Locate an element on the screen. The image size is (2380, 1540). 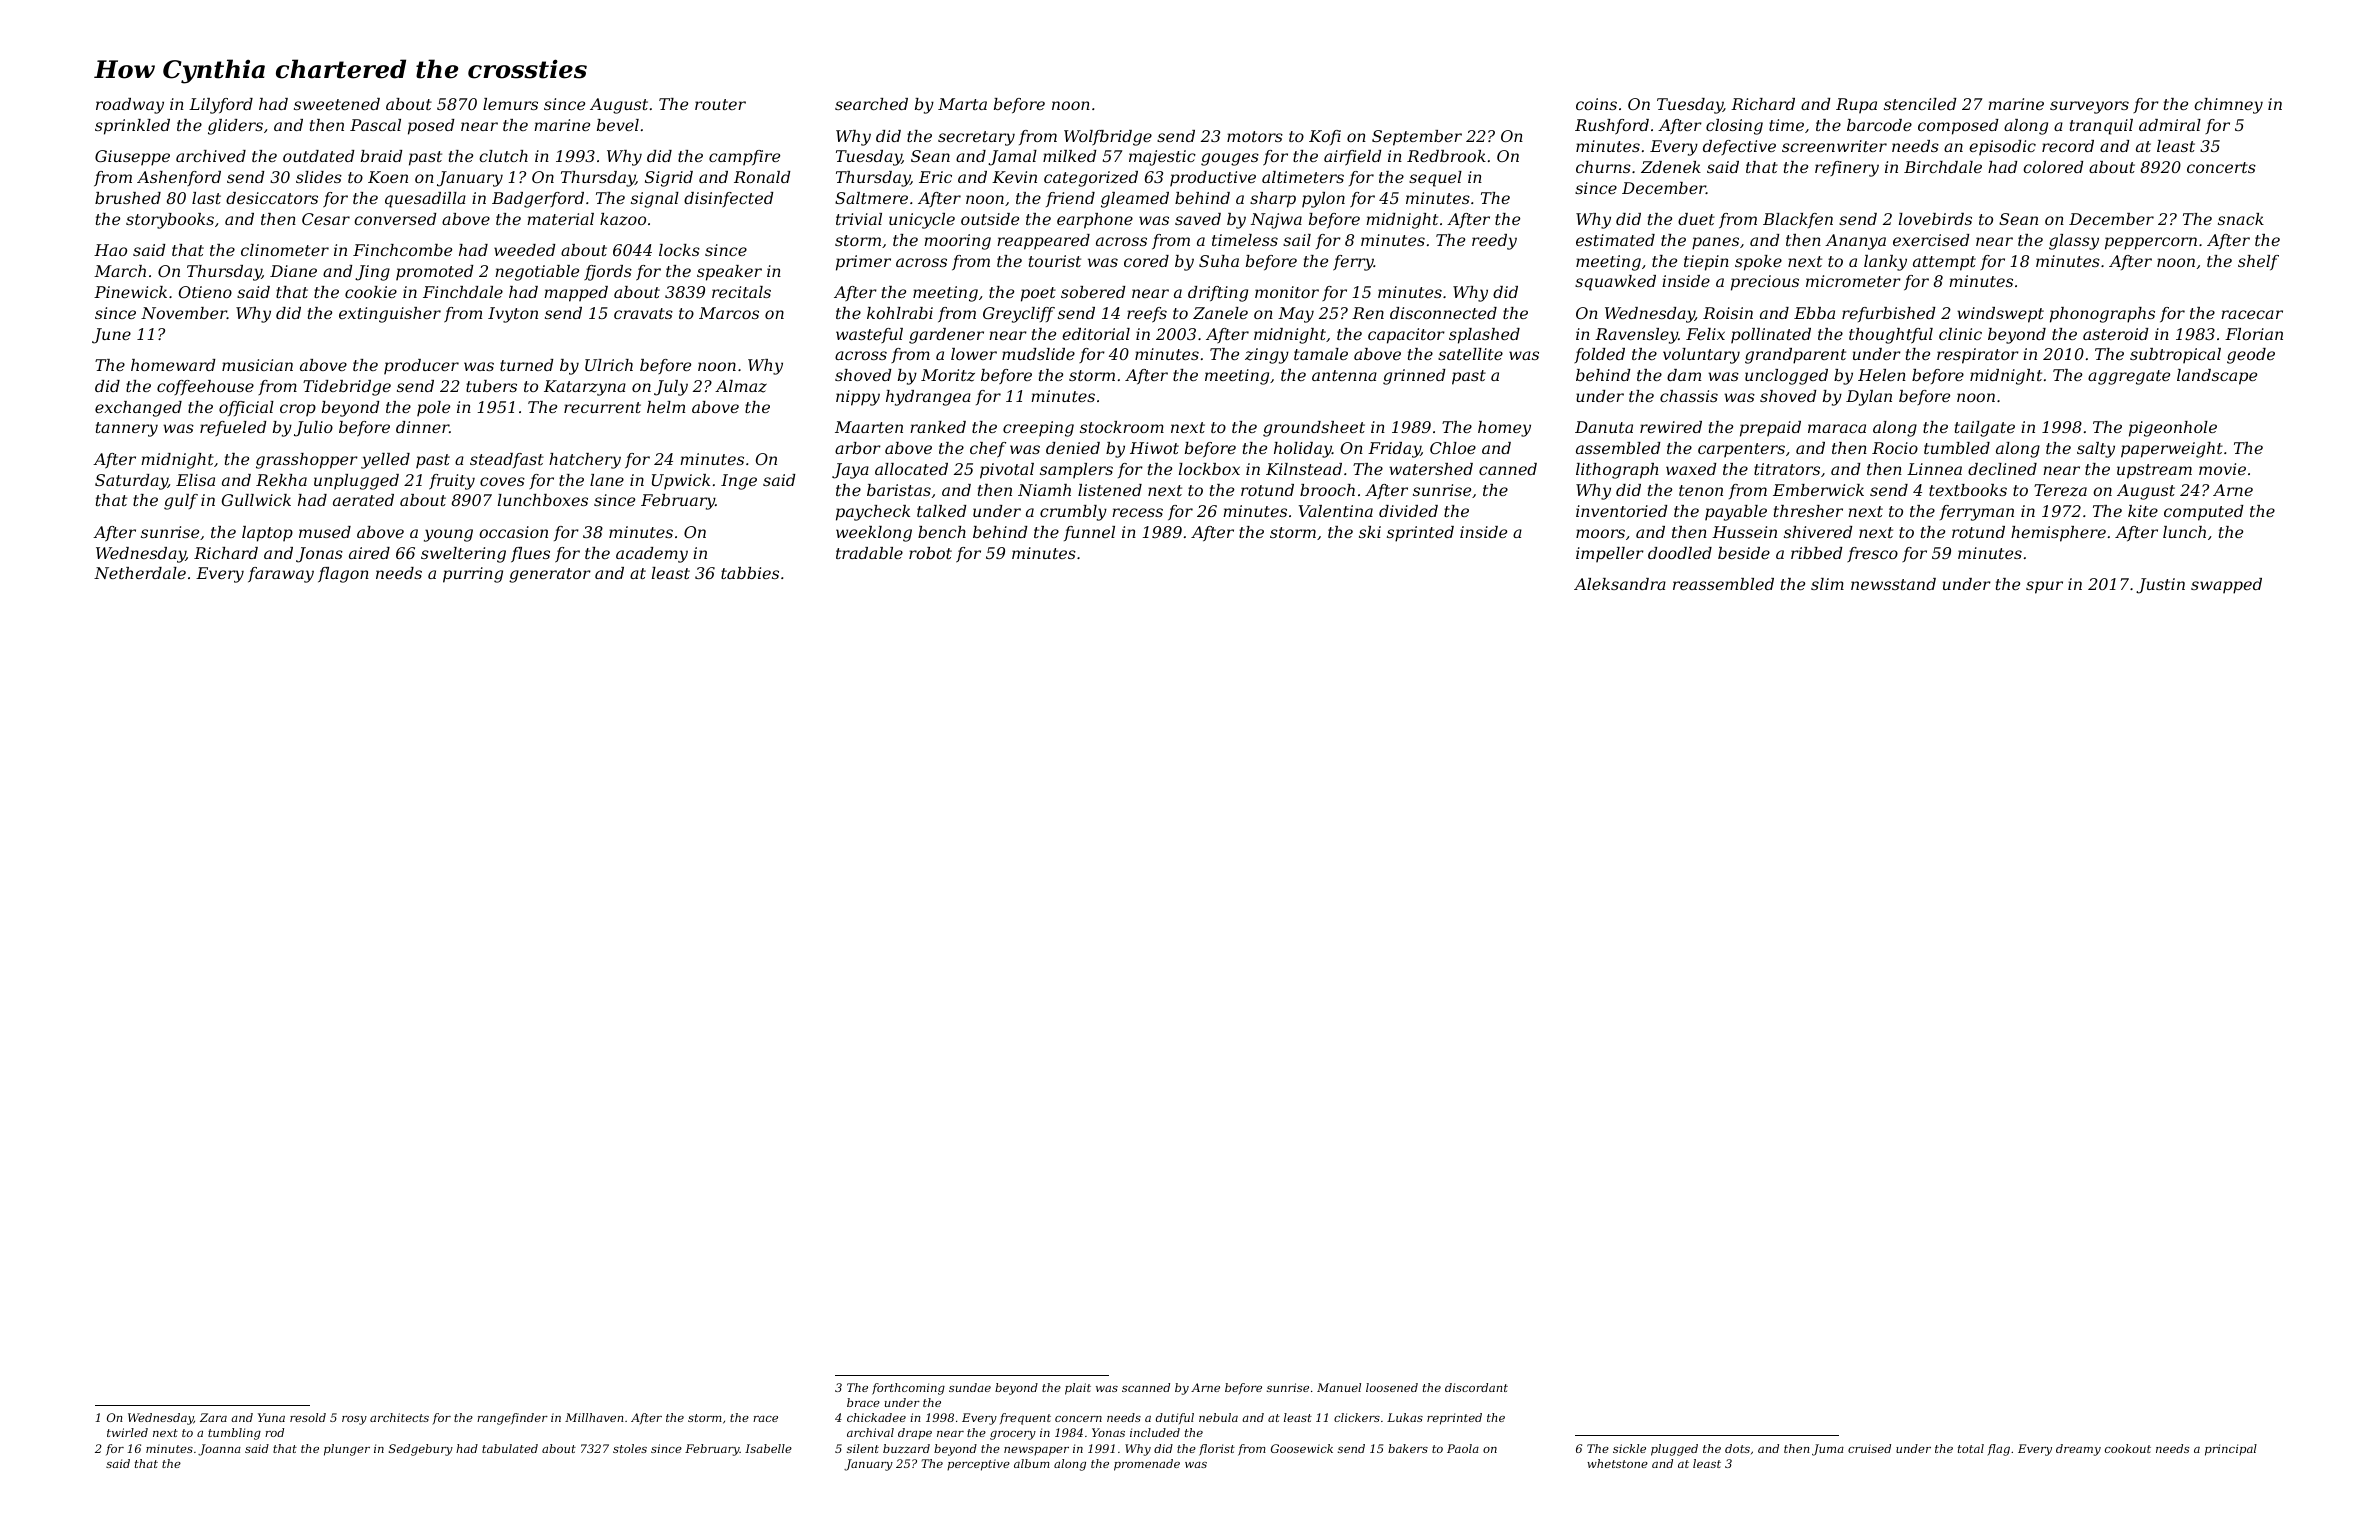
sundae is located at coordinates (970, 1387).
